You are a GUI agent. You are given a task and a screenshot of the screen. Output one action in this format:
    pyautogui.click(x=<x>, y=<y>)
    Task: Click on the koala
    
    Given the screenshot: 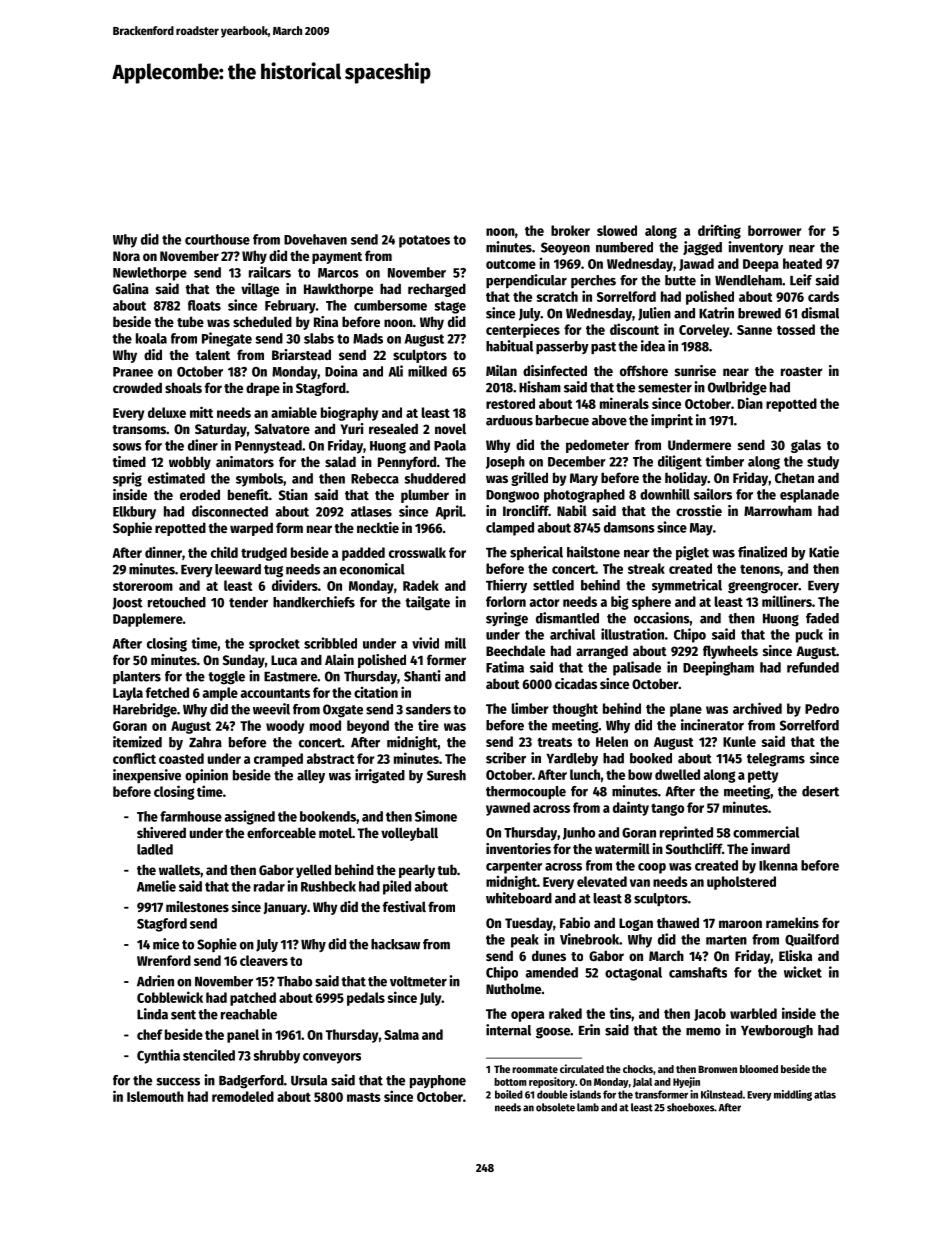 What is the action you would take?
    pyautogui.click(x=151, y=338)
